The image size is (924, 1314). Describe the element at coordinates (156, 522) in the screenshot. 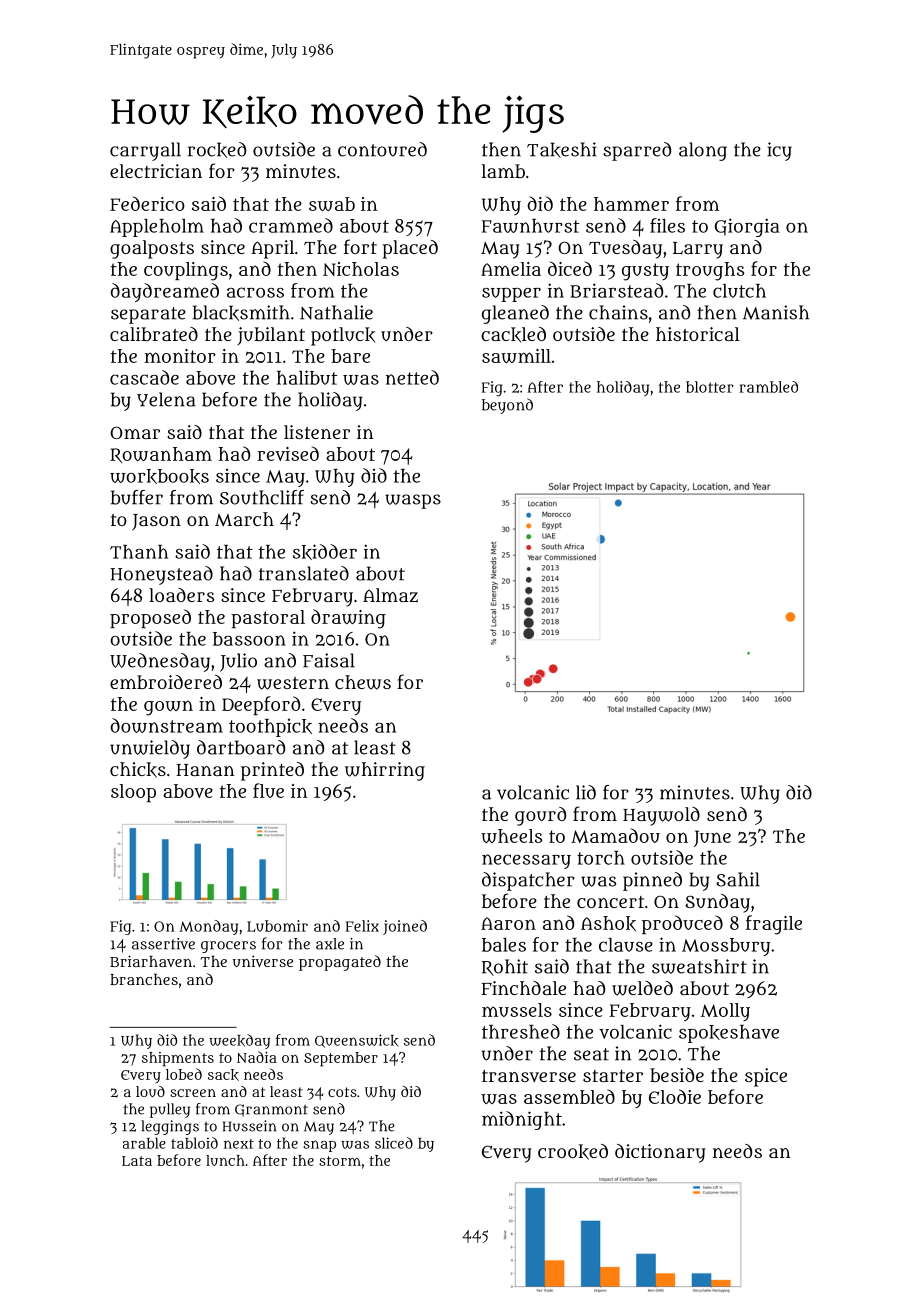

I see `Jason` at that location.
